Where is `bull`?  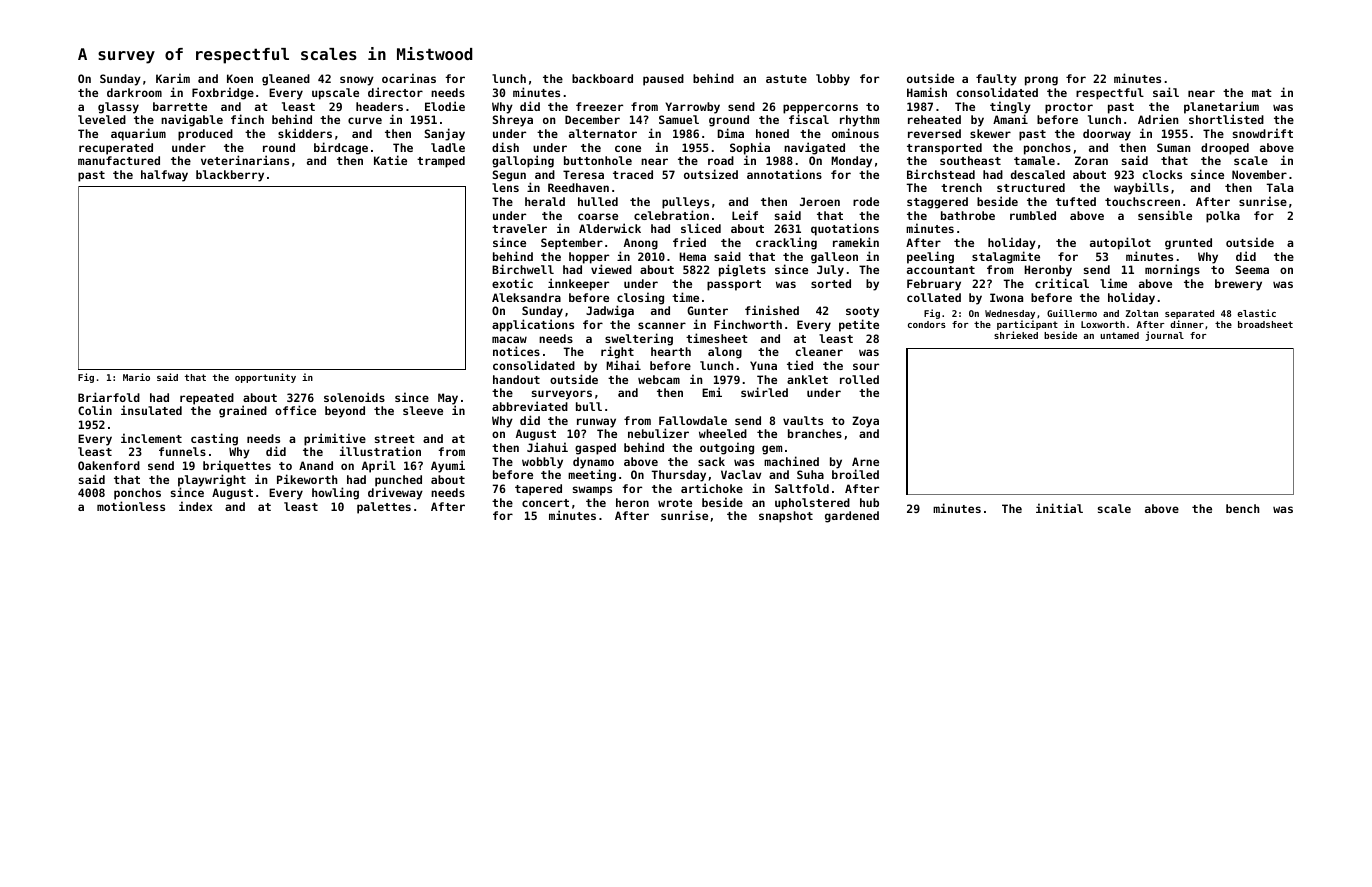
bull is located at coordinates (589, 406).
